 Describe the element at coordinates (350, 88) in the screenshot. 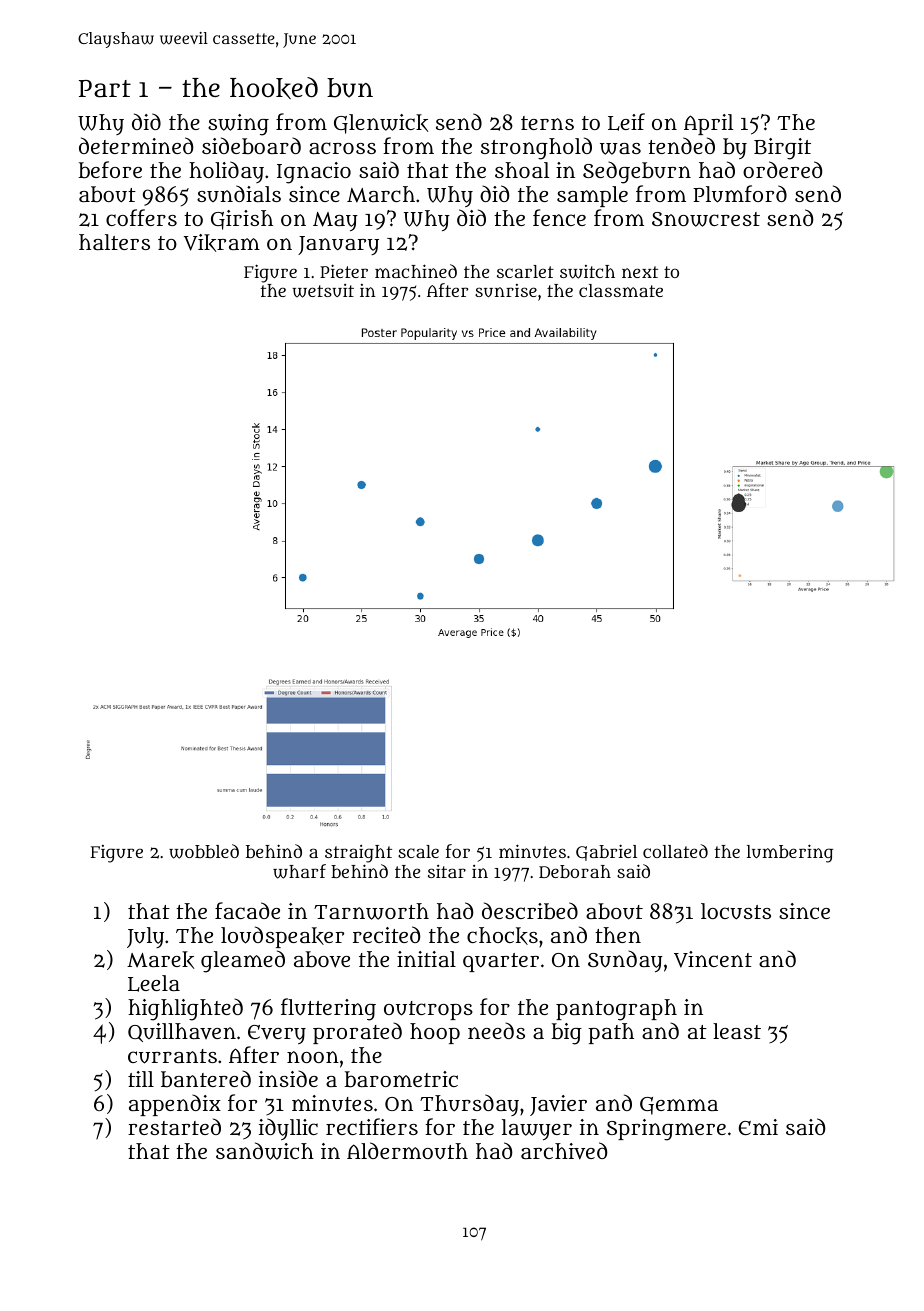

I see `bun` at that location.
